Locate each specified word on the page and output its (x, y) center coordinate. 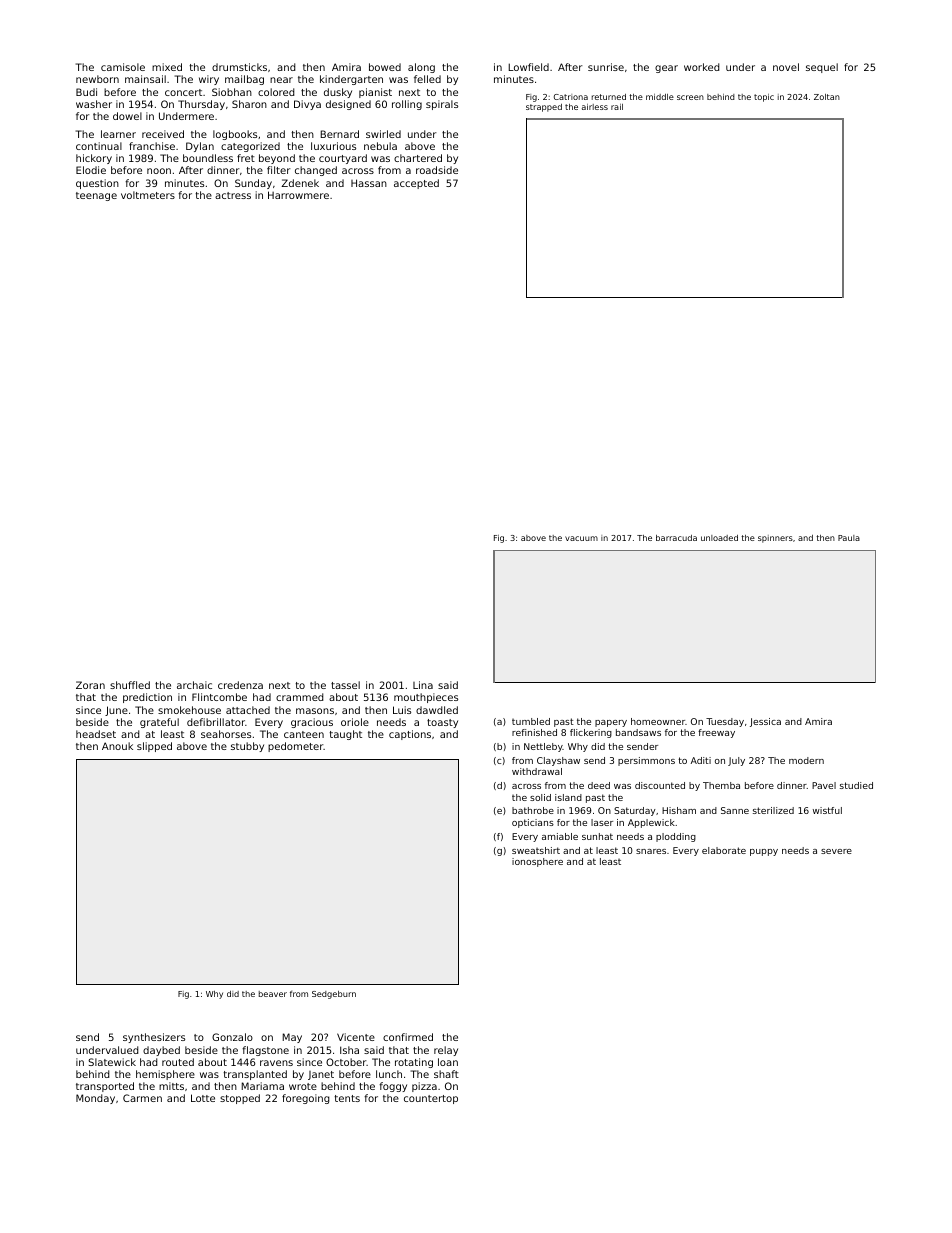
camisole (123, 67)
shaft (446, 1074)
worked (702, 67)
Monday (95, 1099)
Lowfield (528, 67)
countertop (431, 1099)
